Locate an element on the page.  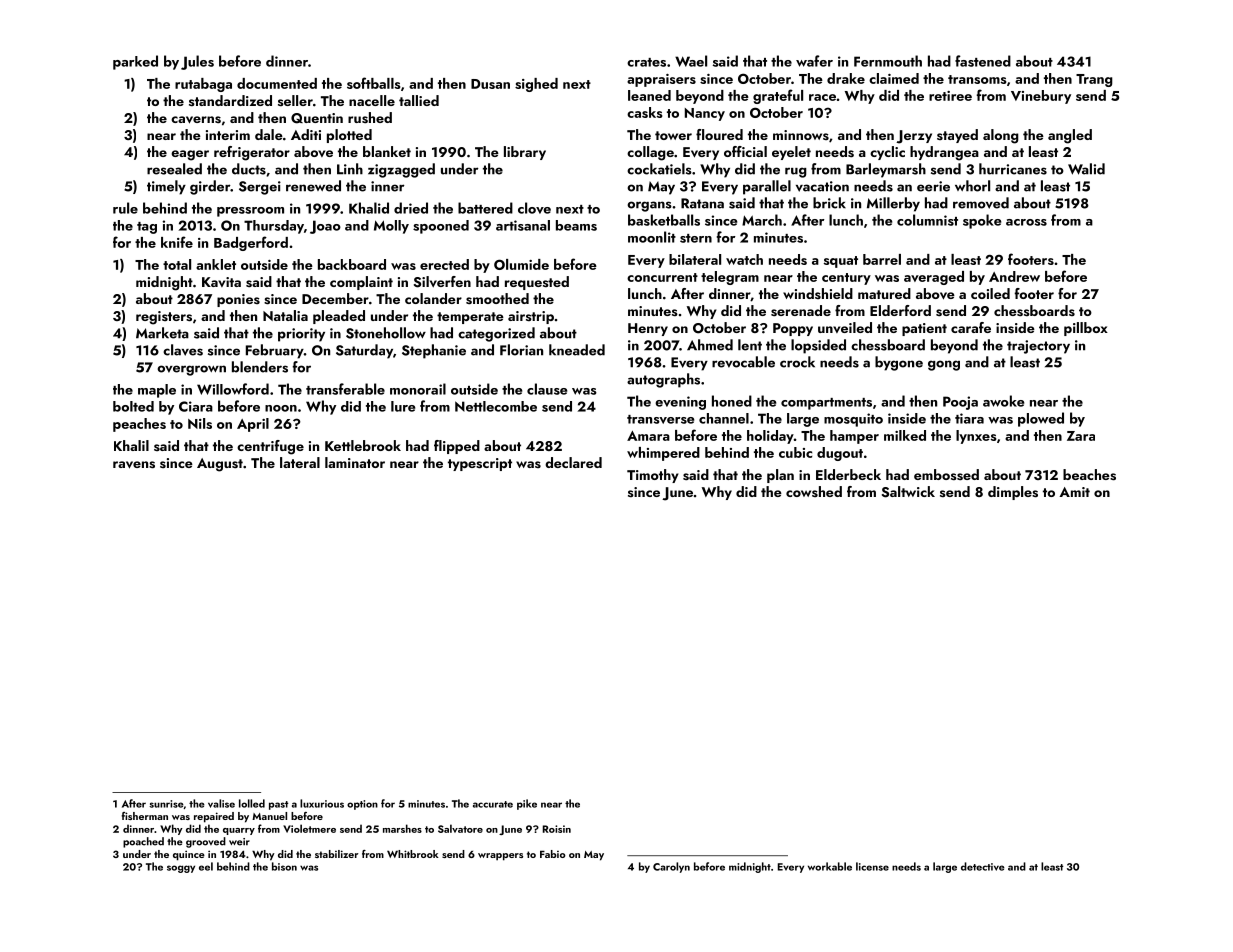
softballs is located at coordinates (373, 83).
